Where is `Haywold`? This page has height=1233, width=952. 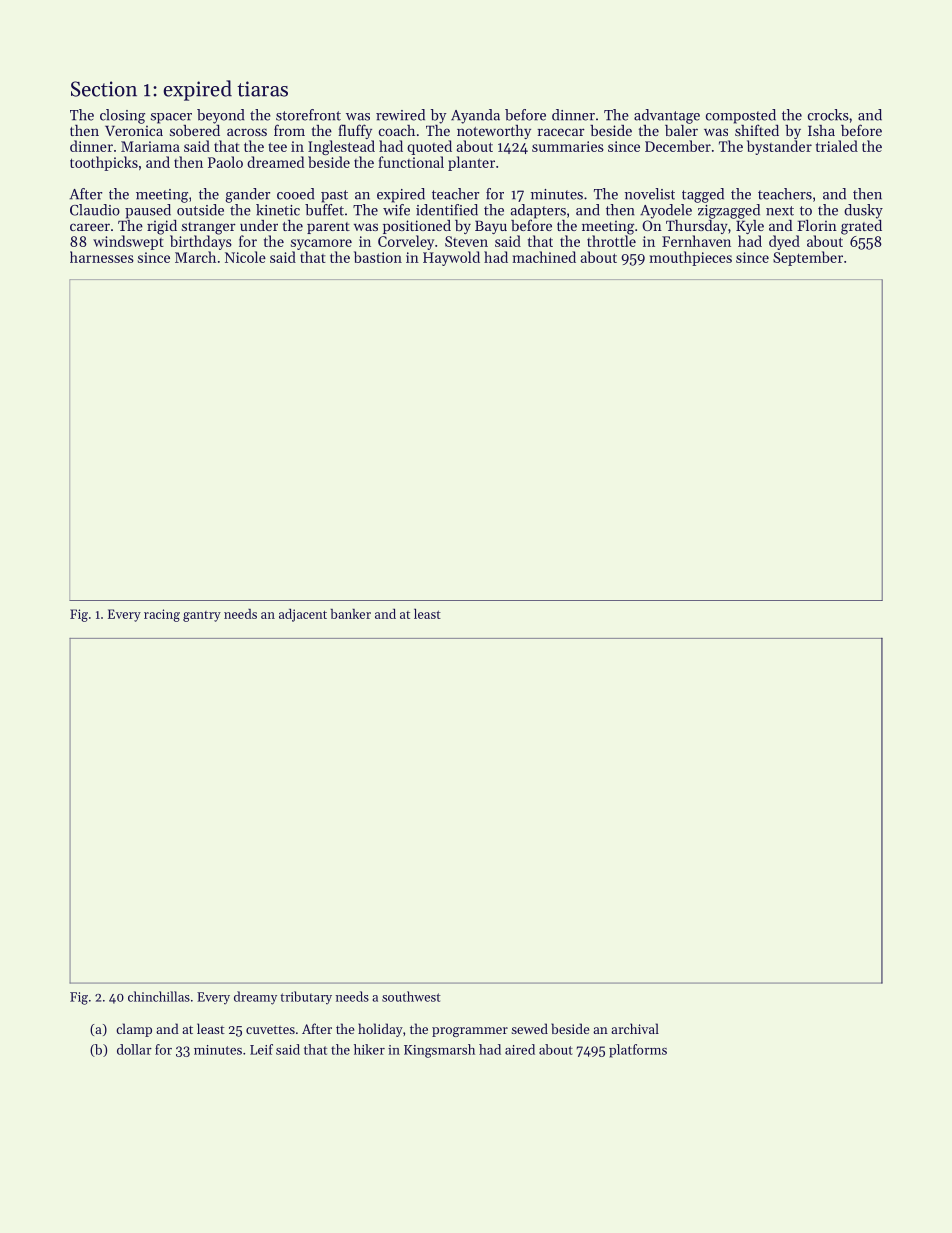 Haywold is located at coordinates (451, 258).
